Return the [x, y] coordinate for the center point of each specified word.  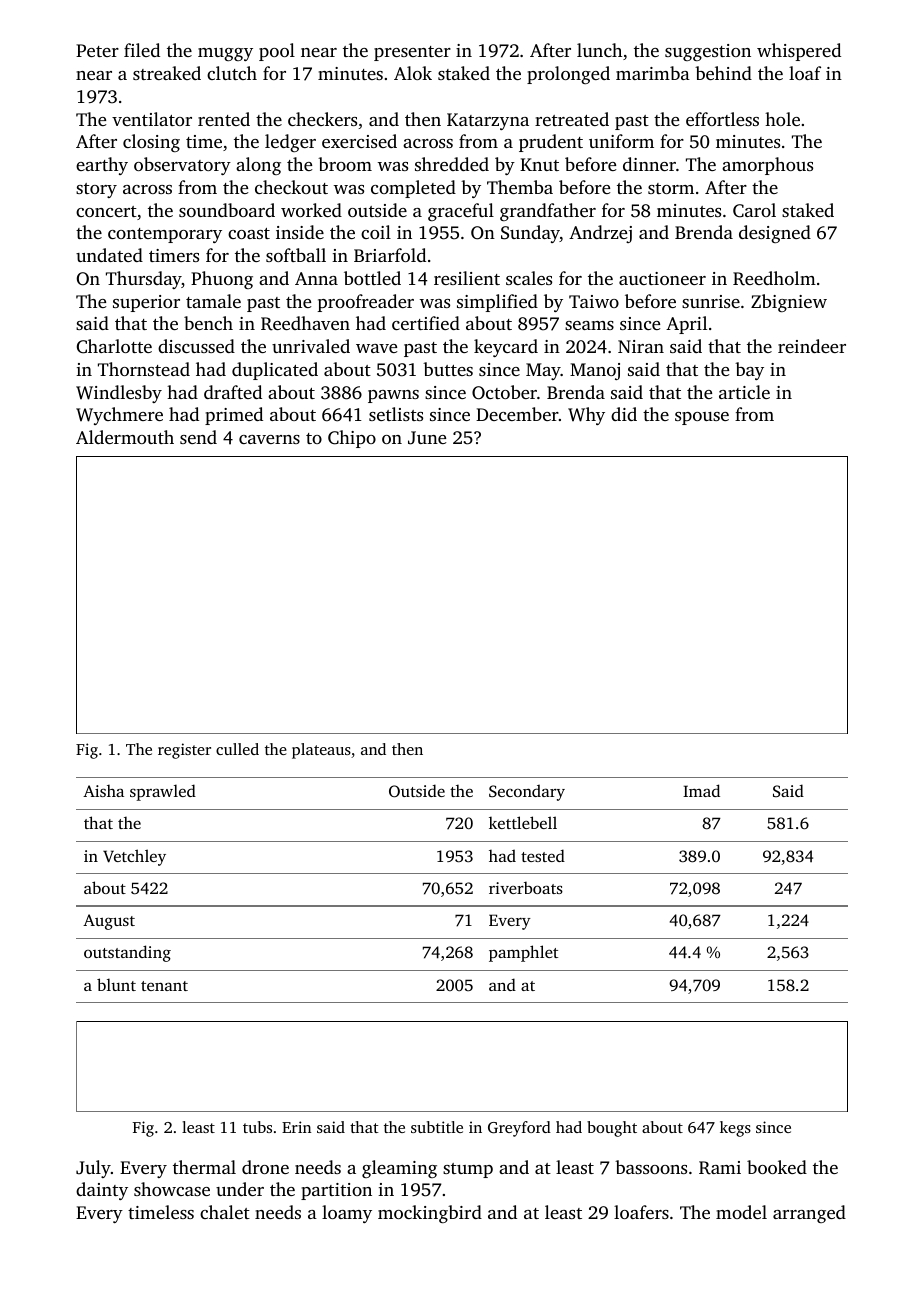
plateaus [321, 751]
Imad [701, 790]
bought [612, 1129]
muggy [225, 54]
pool [277, 52]
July [93, 1169]
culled [237, 749]
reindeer [812, 346]
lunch [599, 50]
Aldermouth [125, 437]
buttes [448, 369]
